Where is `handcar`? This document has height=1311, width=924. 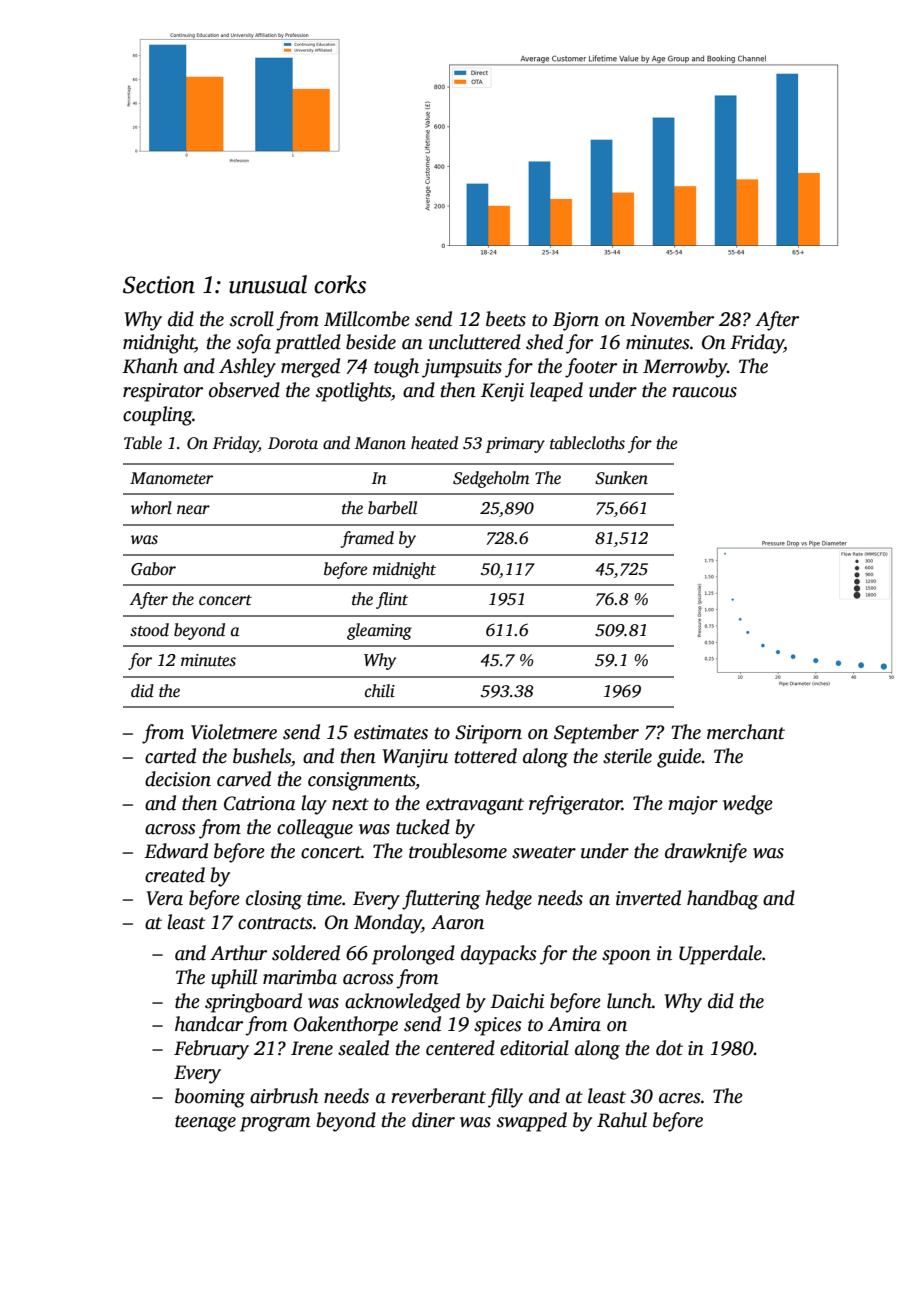
handcar is located at coordinates (209, 1024).
